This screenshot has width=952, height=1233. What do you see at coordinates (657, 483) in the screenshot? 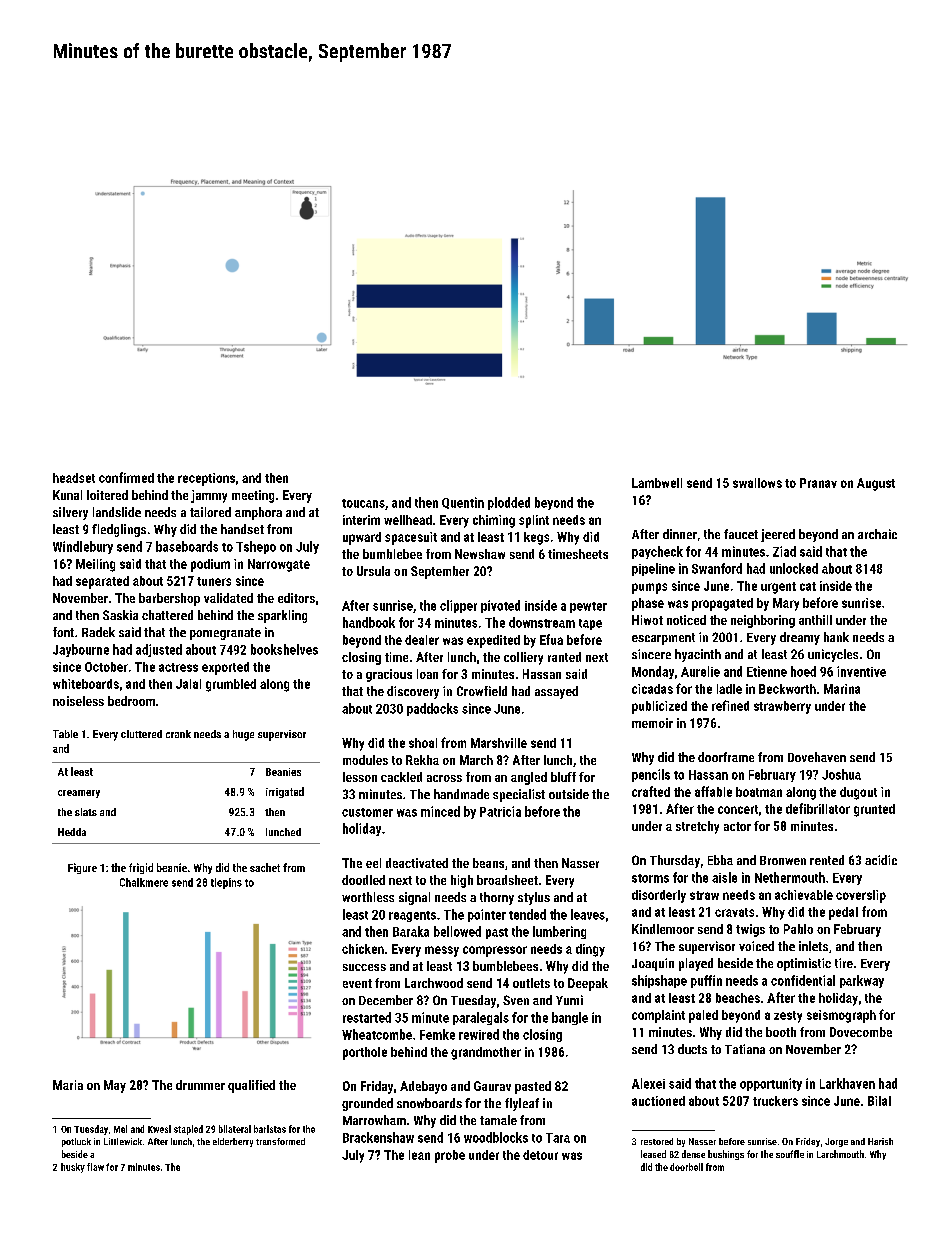
I see `Lambwell` at bounding box center [657, 483].
